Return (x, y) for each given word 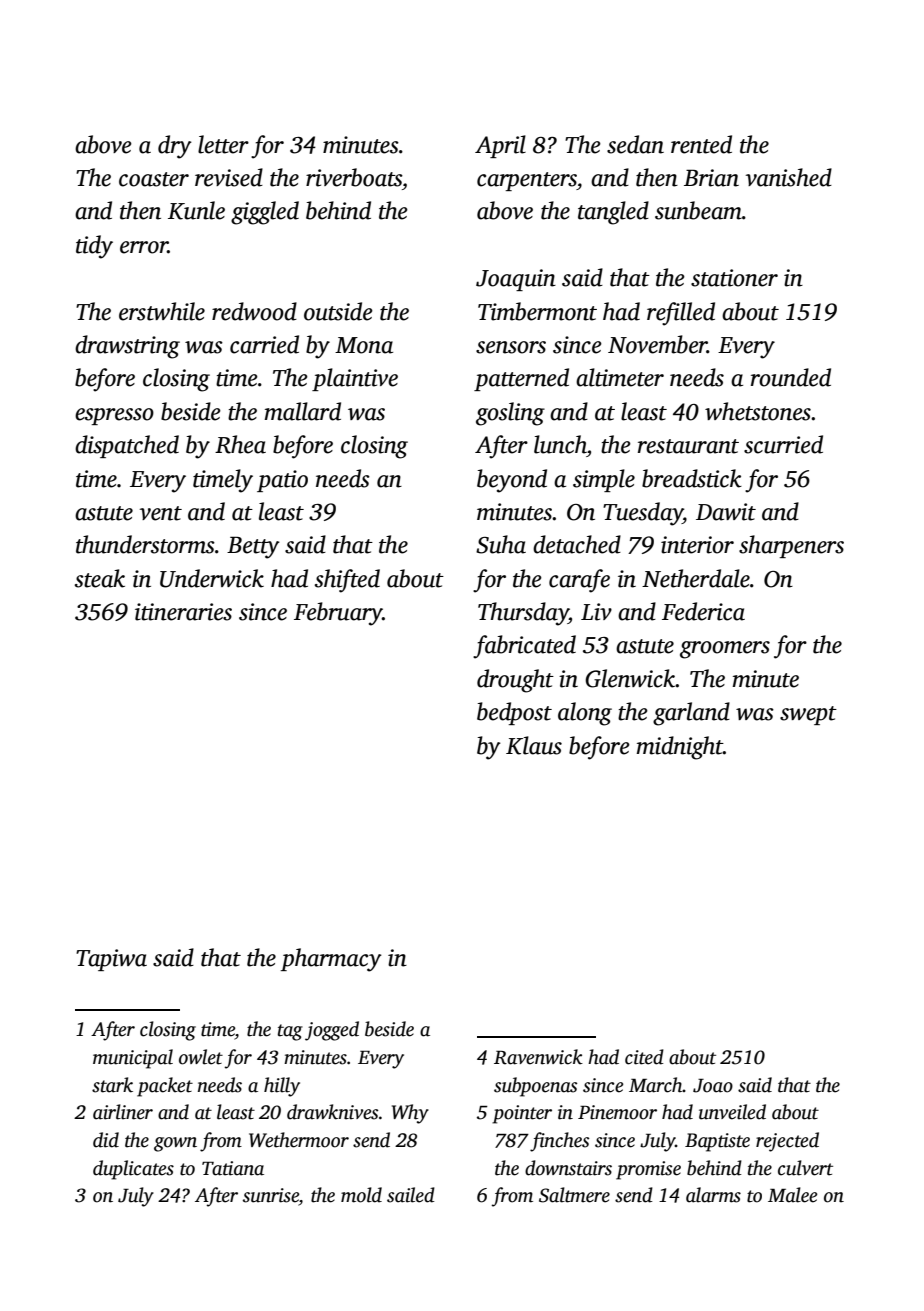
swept (808, 715)
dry (175, 147)
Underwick (212, 578)
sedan (635, 144)
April (500, 146)
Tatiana (233, 1168)
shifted (347, 581)
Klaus (534, 745)
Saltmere (574, 1195)
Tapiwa (111, 960)
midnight (680, 748)
